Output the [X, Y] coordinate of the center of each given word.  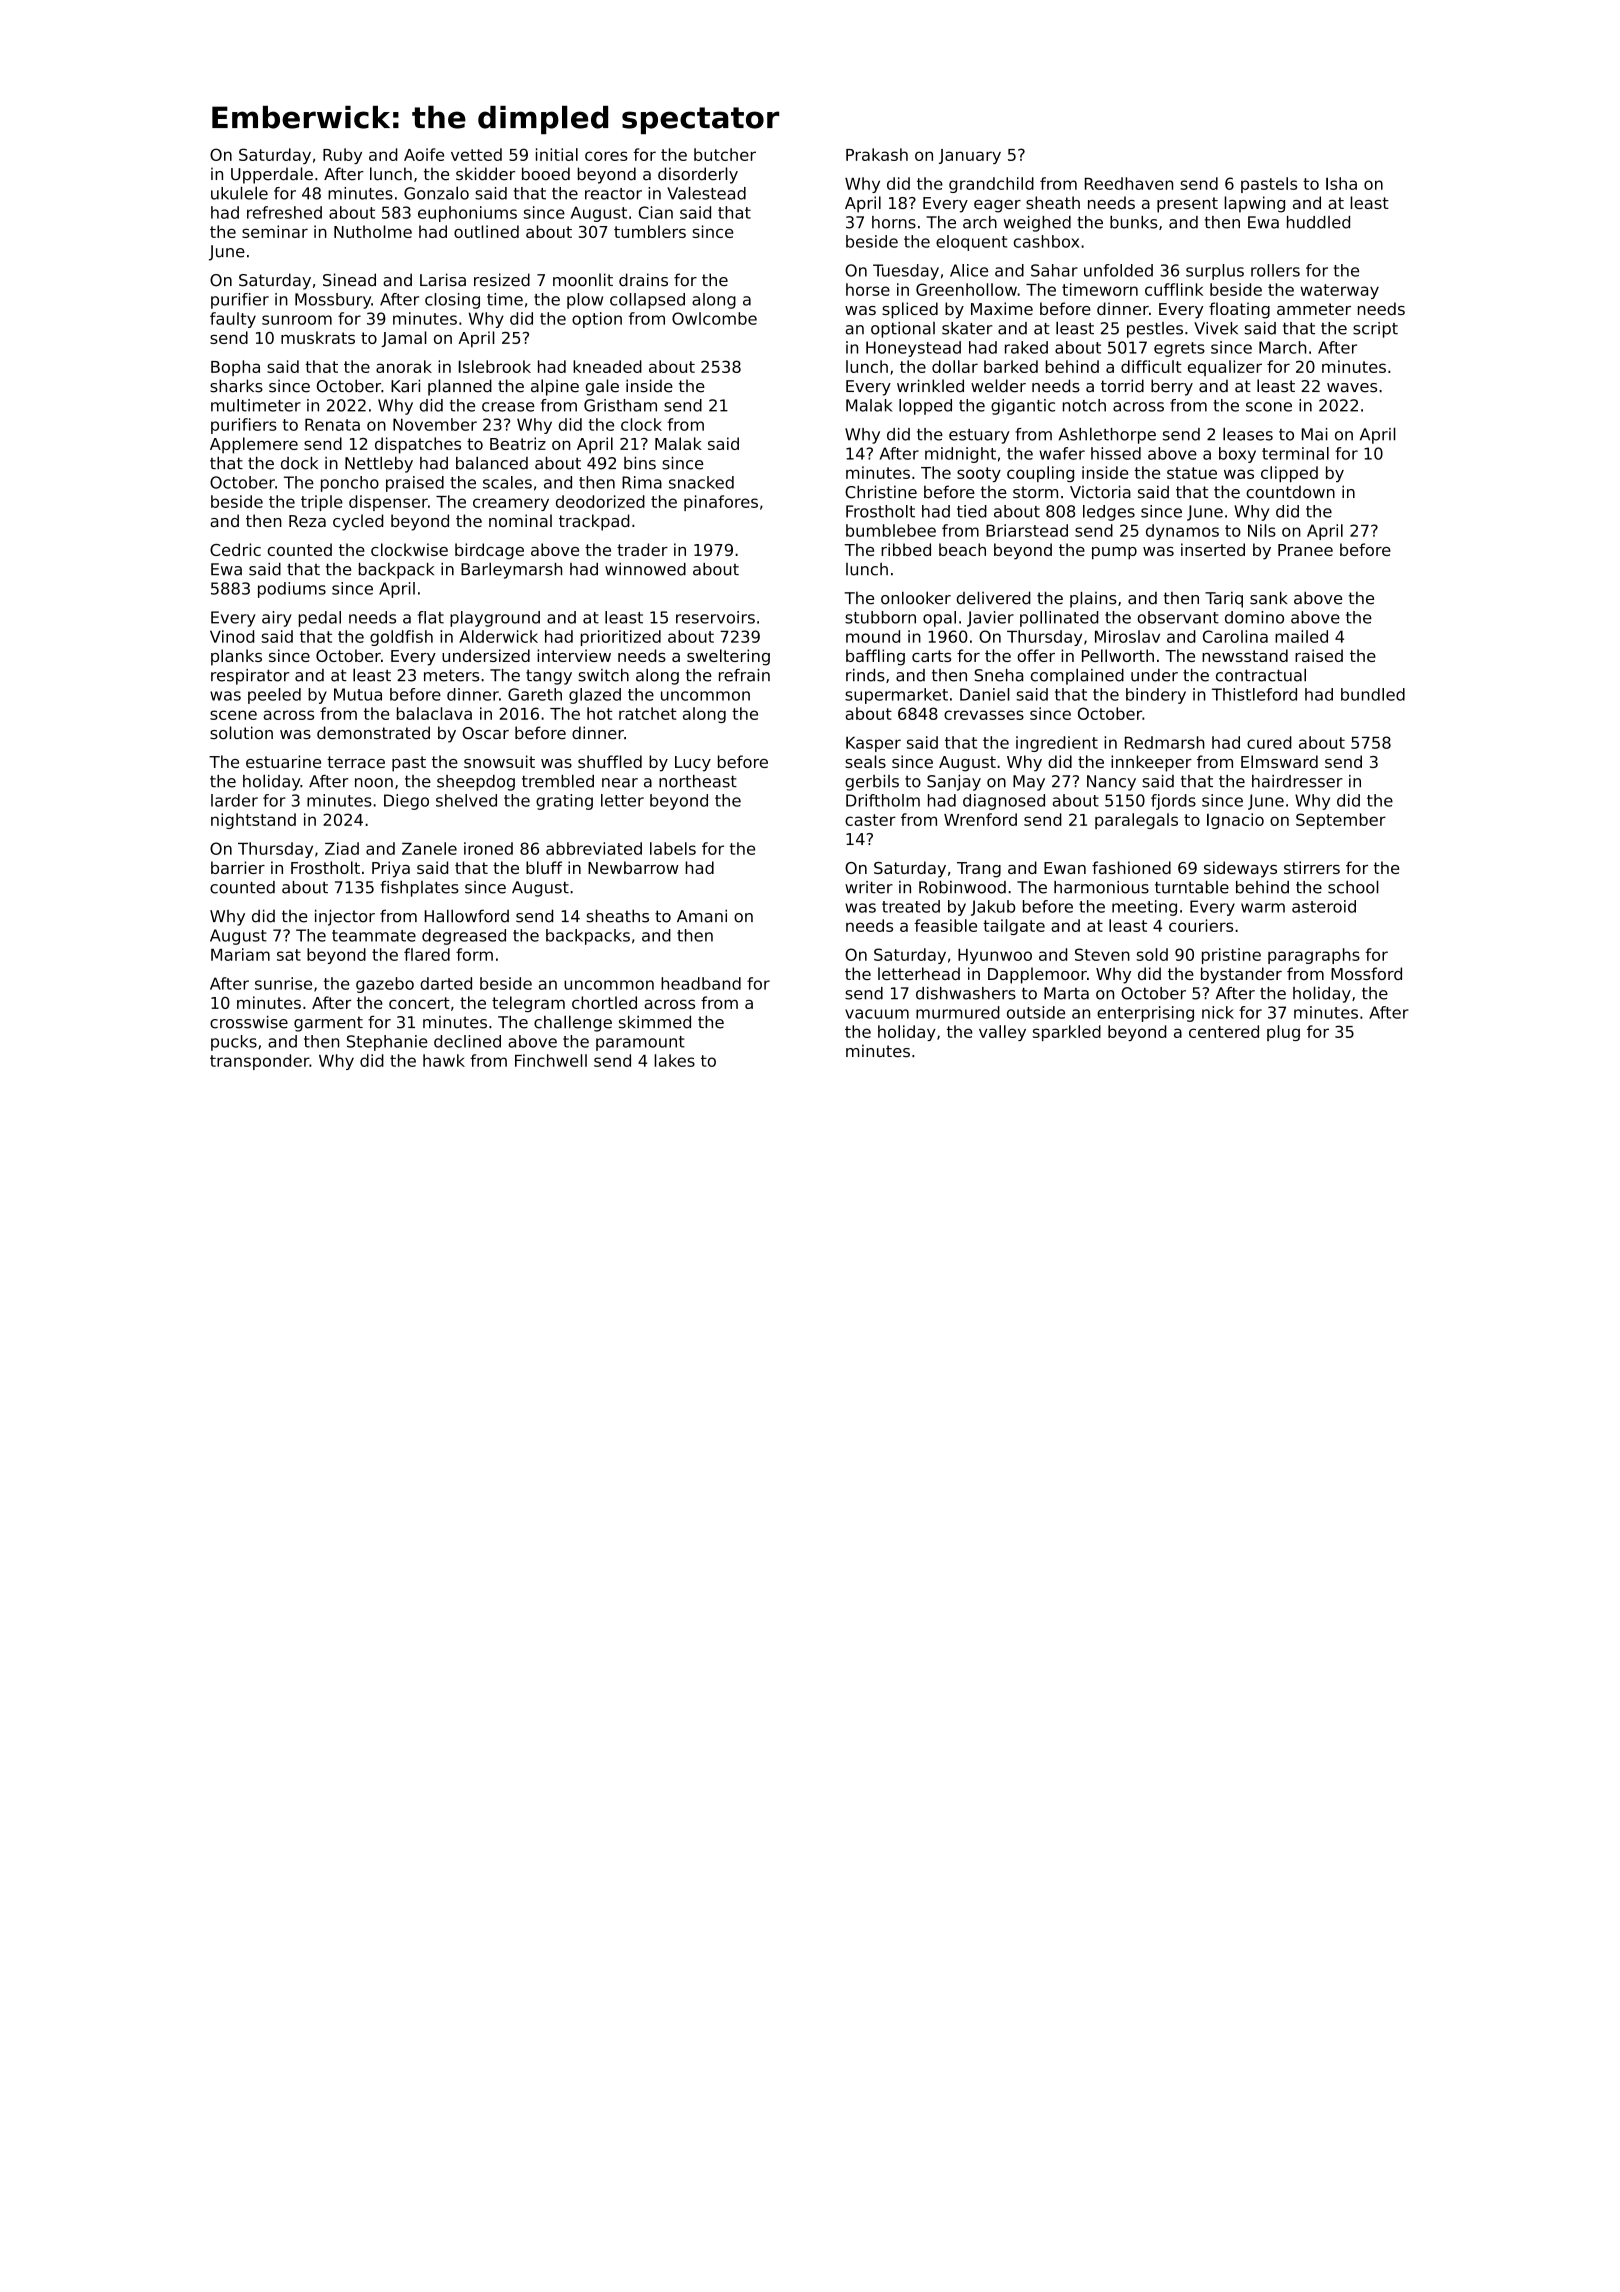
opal [939, 619]
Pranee [1305, 550]
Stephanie [387, 1043]
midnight [960, 455]
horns [894, 222]
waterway [1339, 291]
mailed [1301, 636]
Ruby [342, 156]
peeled [274, 696]
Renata [332, 424]
